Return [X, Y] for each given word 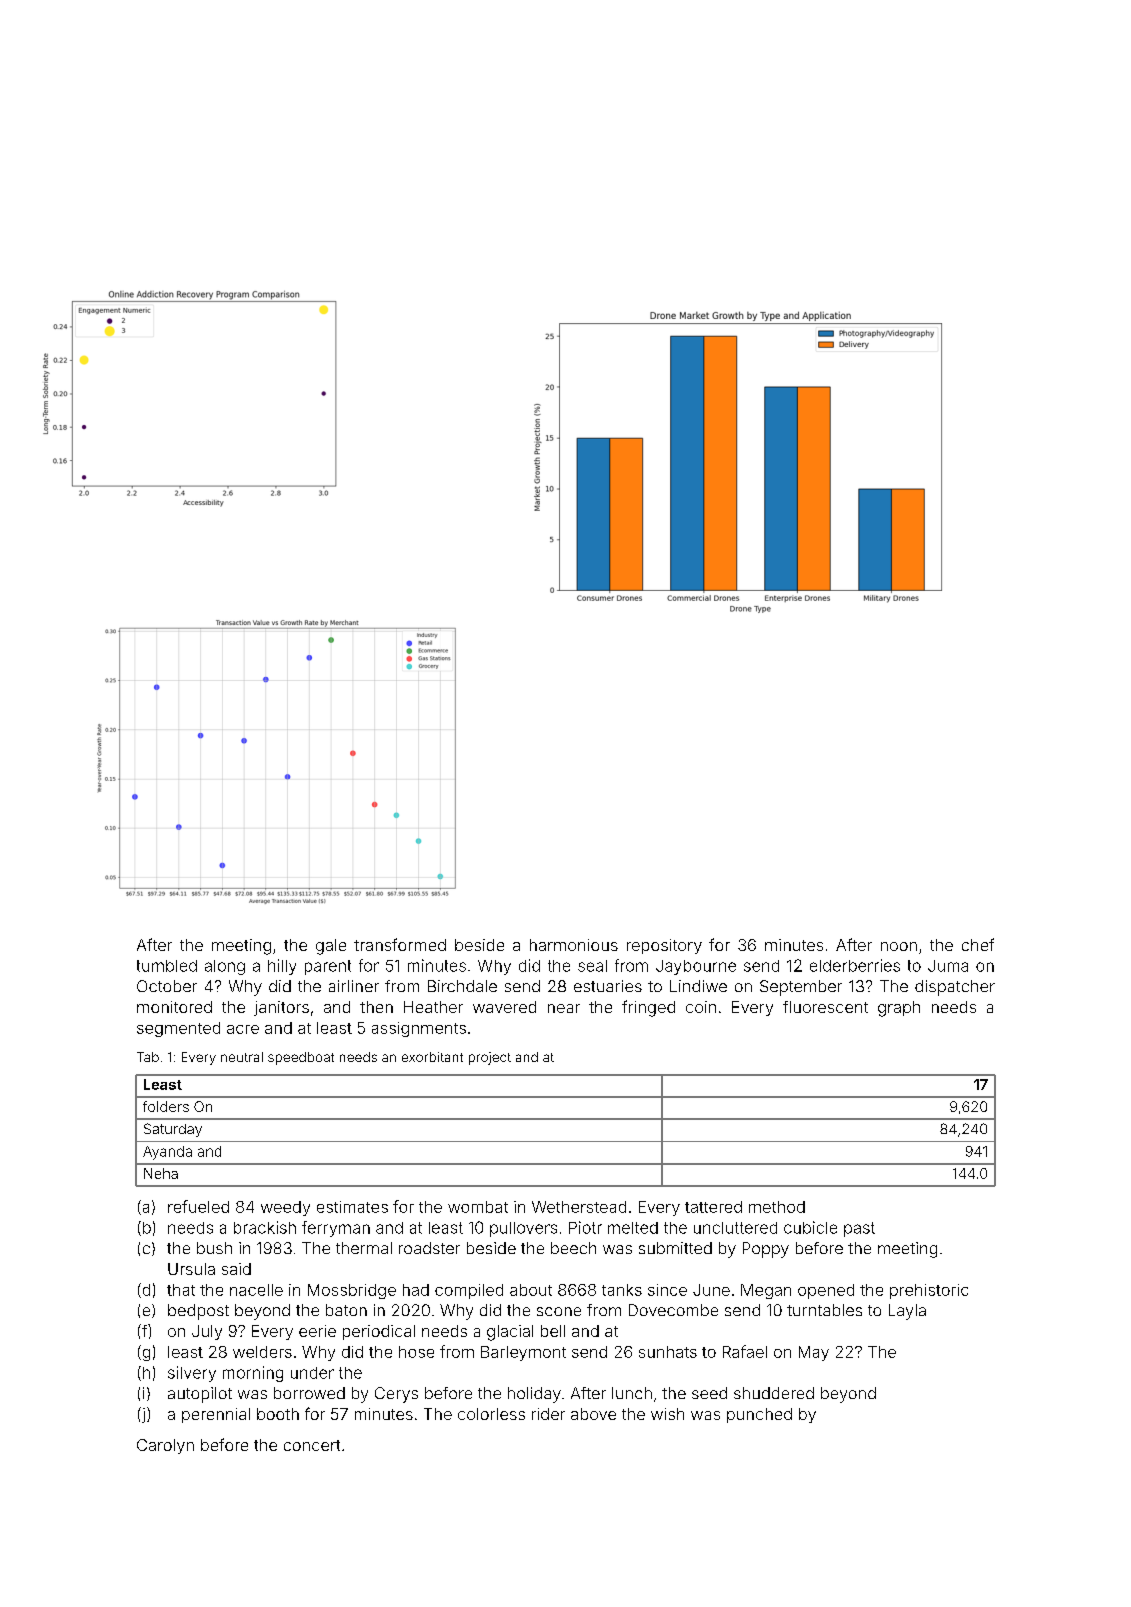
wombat [478, 1207]
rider [548, 1414]
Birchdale [462, 986]
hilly [282, 967]
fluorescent [825, 1007]
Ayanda [167, 1153]
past [859, 1229]
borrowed [309, 1393]
